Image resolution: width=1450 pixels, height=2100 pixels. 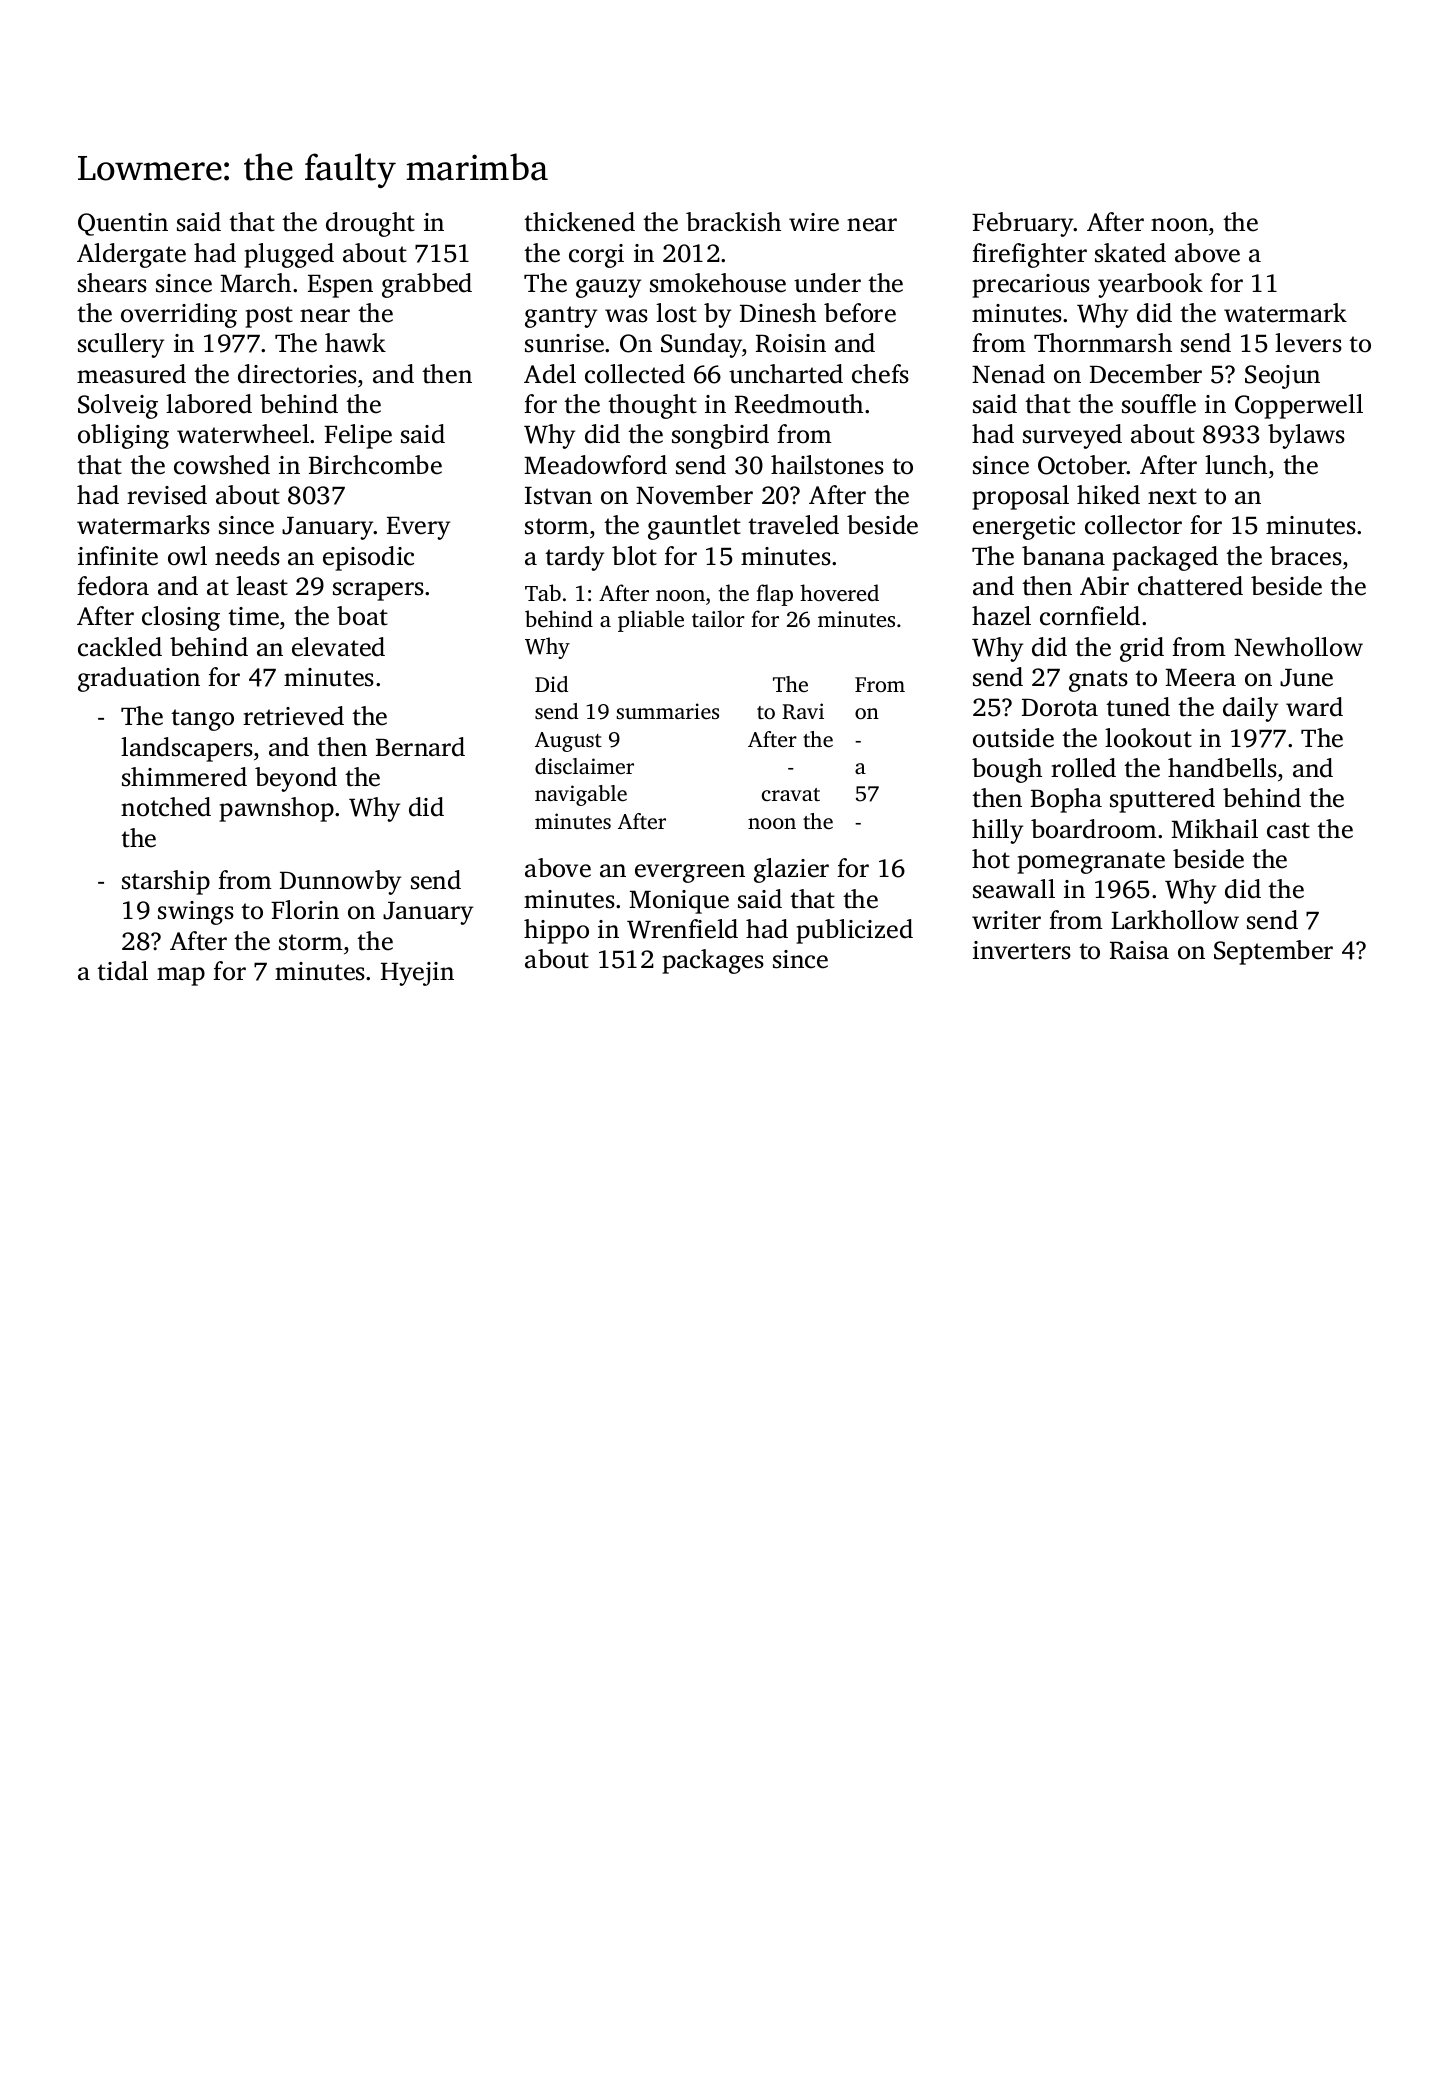 What do you see at coordinates (733, 222) in the screenshot?
I see `brackish` at bounding box center [733, 222].
